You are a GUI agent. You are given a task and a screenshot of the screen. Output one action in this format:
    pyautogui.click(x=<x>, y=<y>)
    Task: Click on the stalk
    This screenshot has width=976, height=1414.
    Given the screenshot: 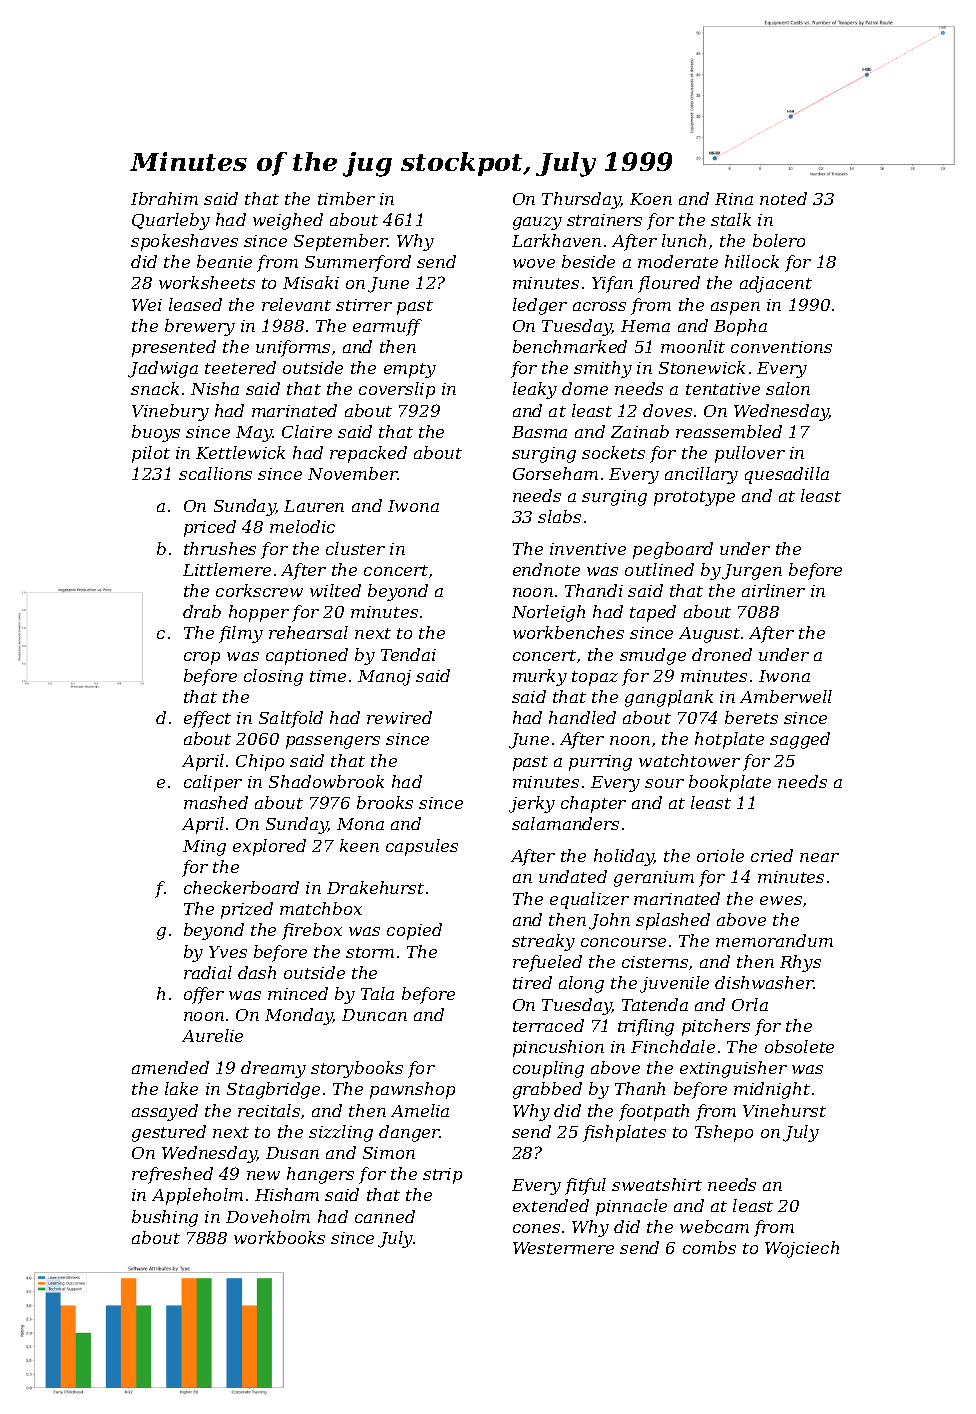 What is the action you would take?
    pyautogui.click(x=731, y=219)
